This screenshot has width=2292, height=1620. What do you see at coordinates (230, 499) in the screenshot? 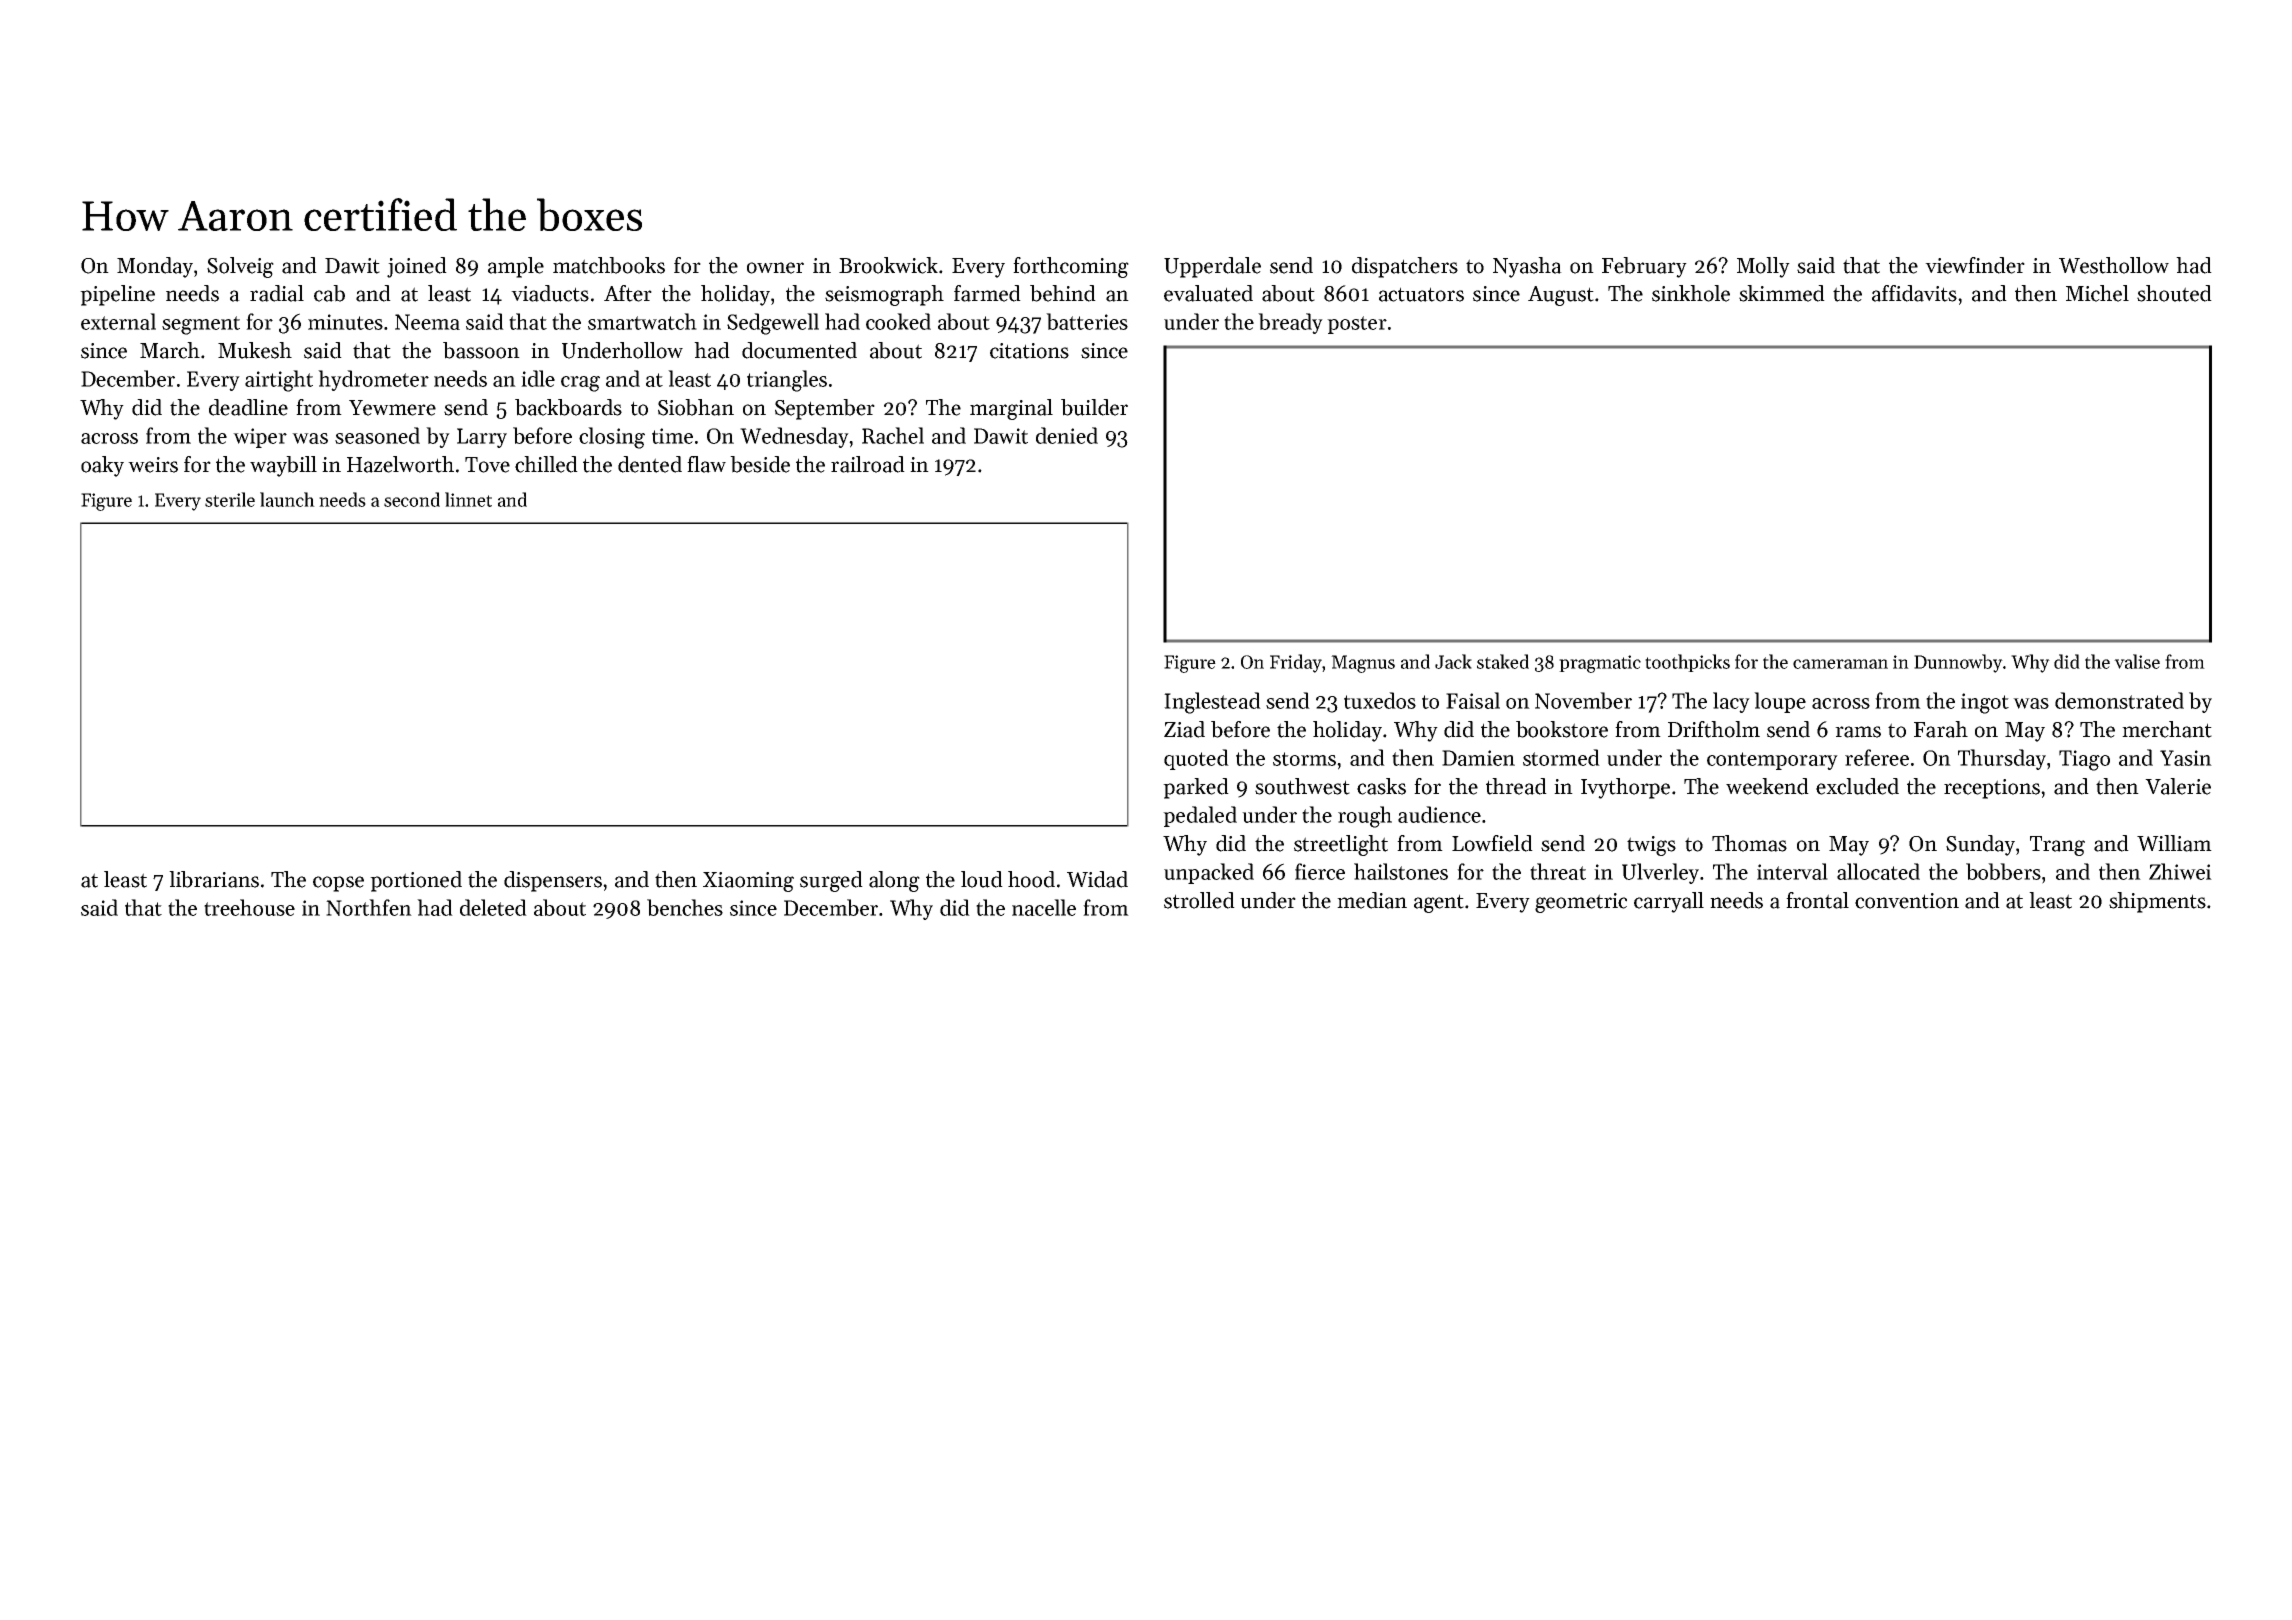
I see `sterile` at bounding box center [230, 499].
